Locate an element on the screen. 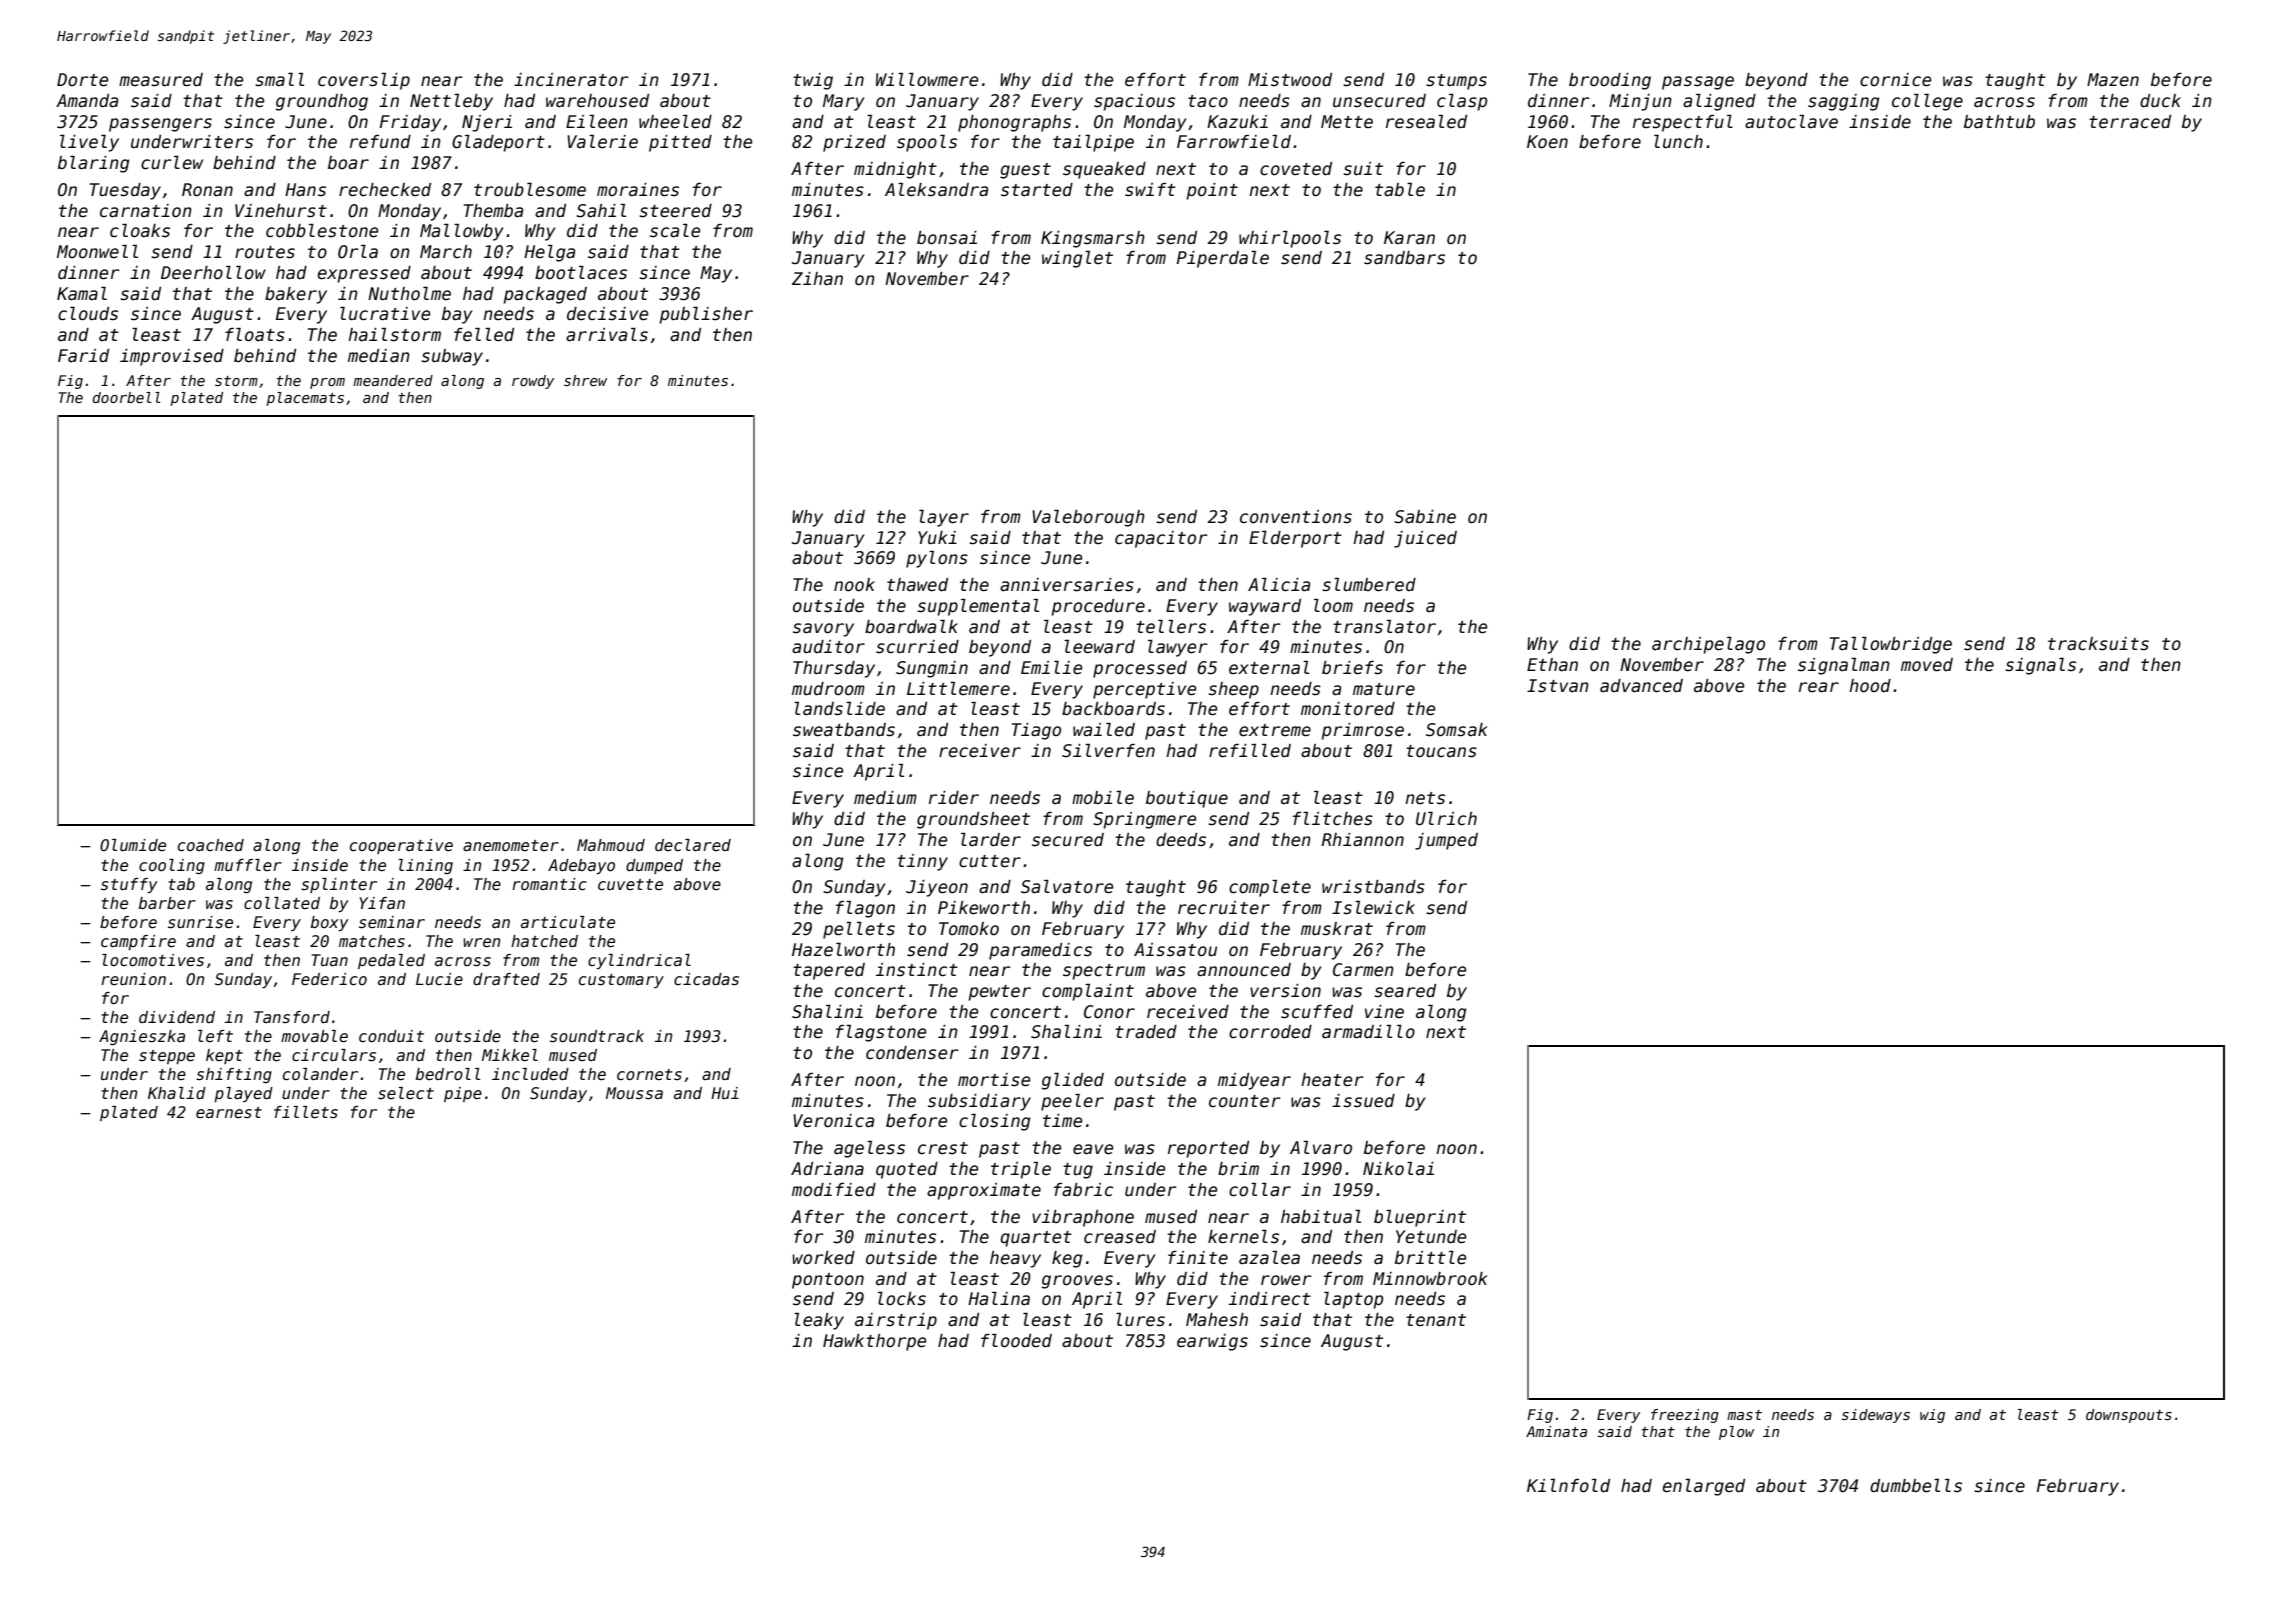 Image resolution: width=2282 pixels, height=1614 pixels. stumps is located at coordinates (1456, 82).
